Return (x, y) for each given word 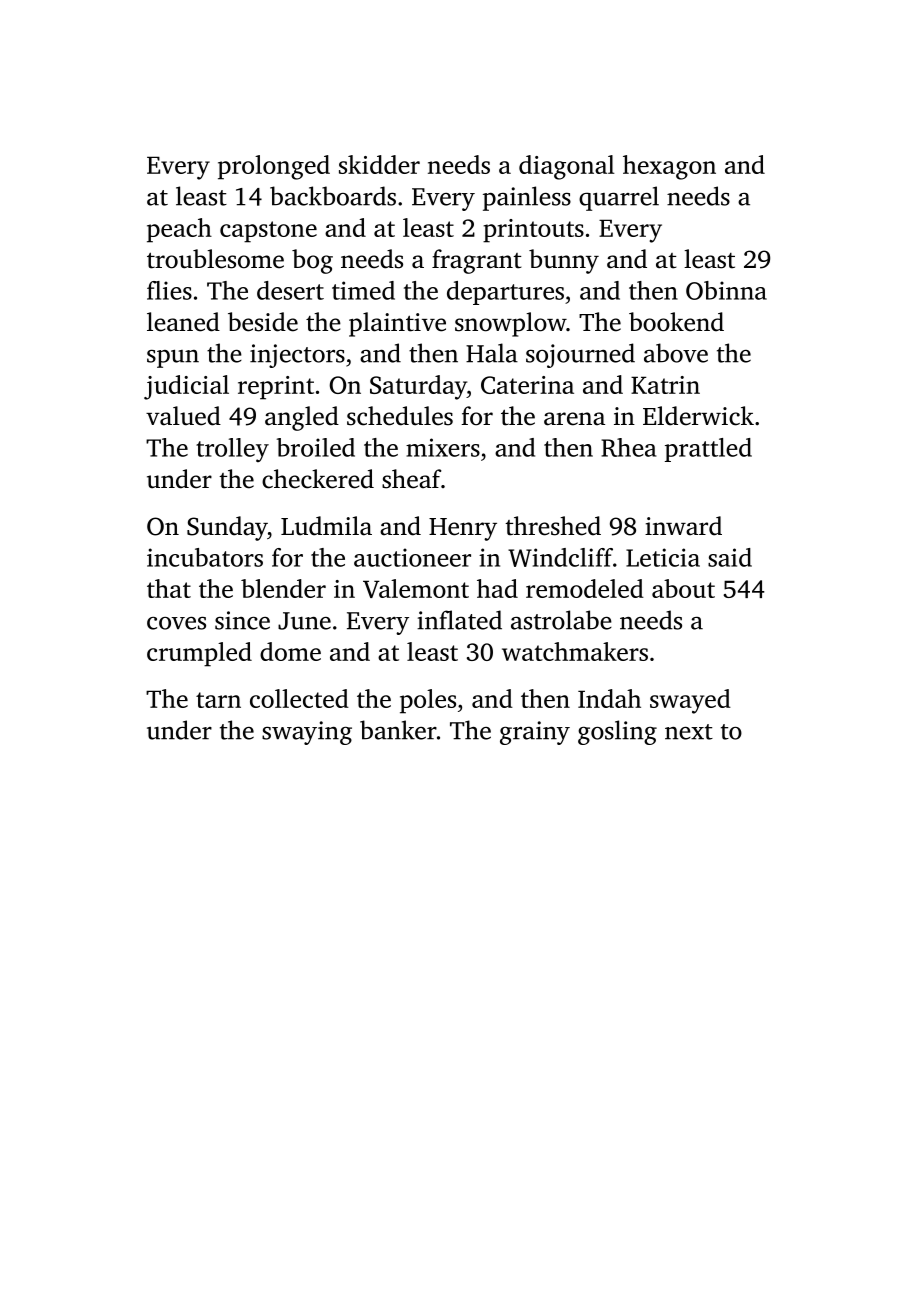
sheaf (411, 479)
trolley (232, 450)
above (676, 353)
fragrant (476, 261)
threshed (553, 526)
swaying (307, 733)
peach (179, 230)
